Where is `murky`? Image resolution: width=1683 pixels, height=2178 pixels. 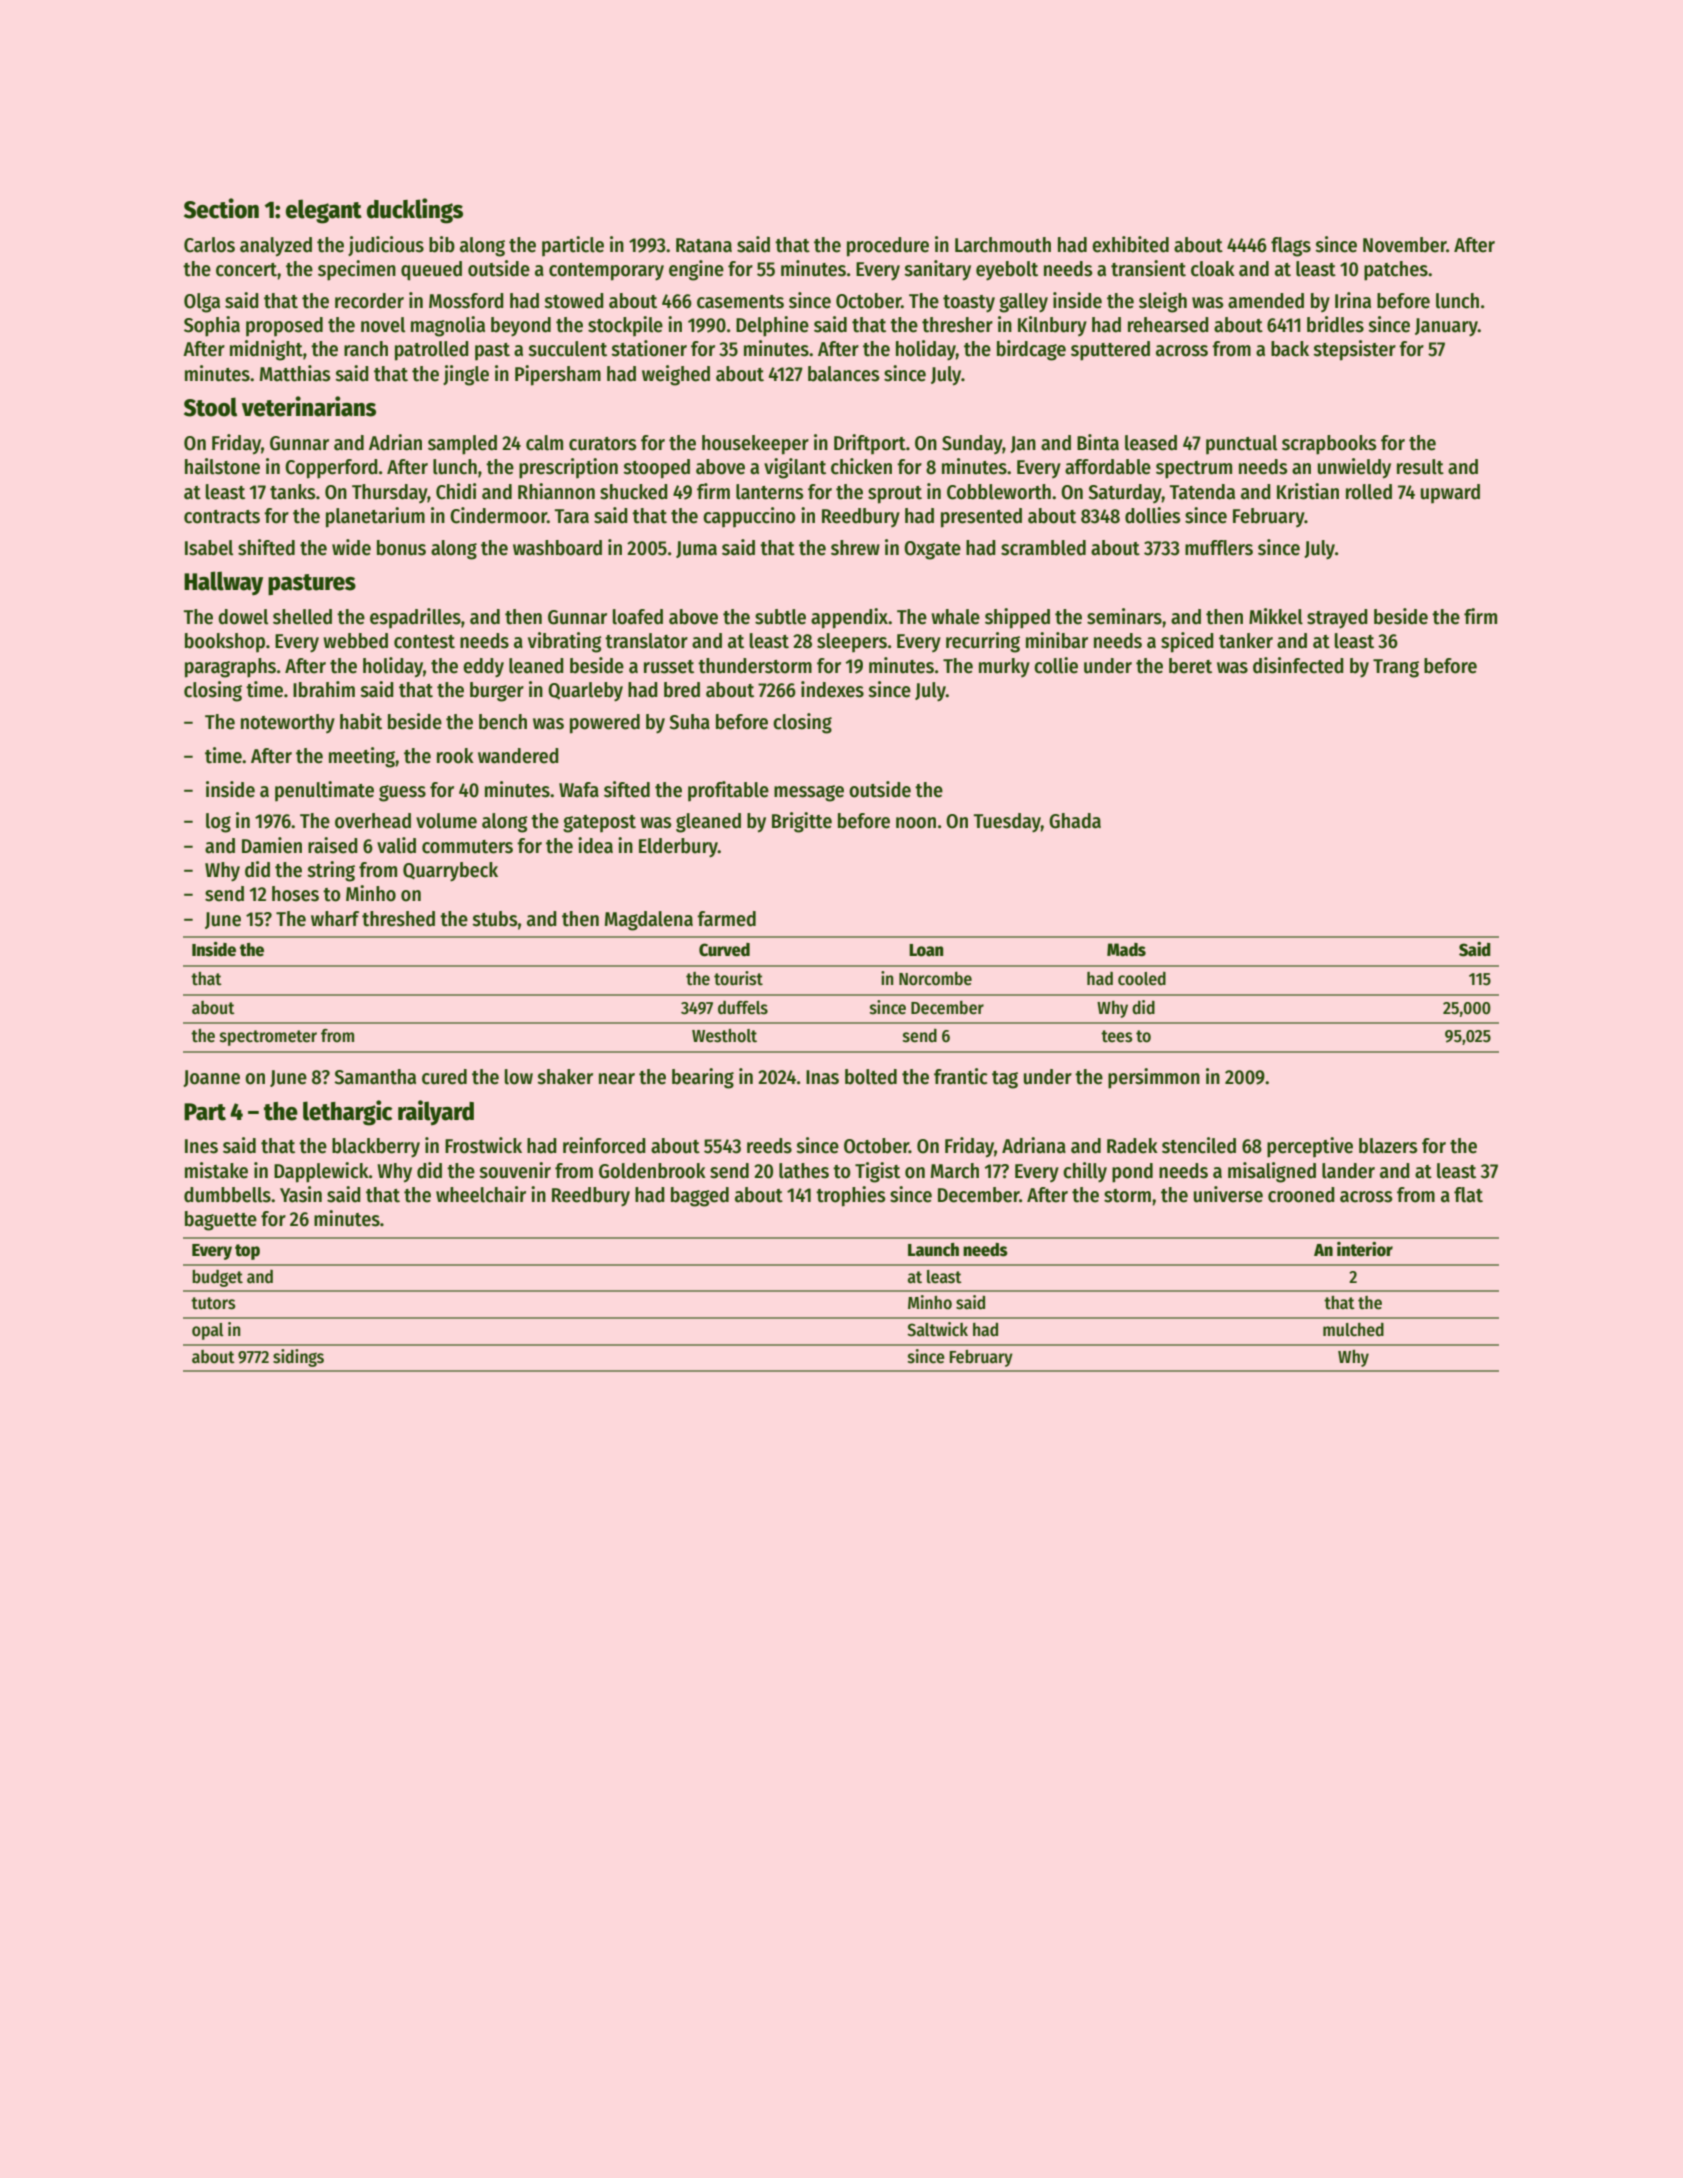
murky is located at coordinates (1004, 667).
